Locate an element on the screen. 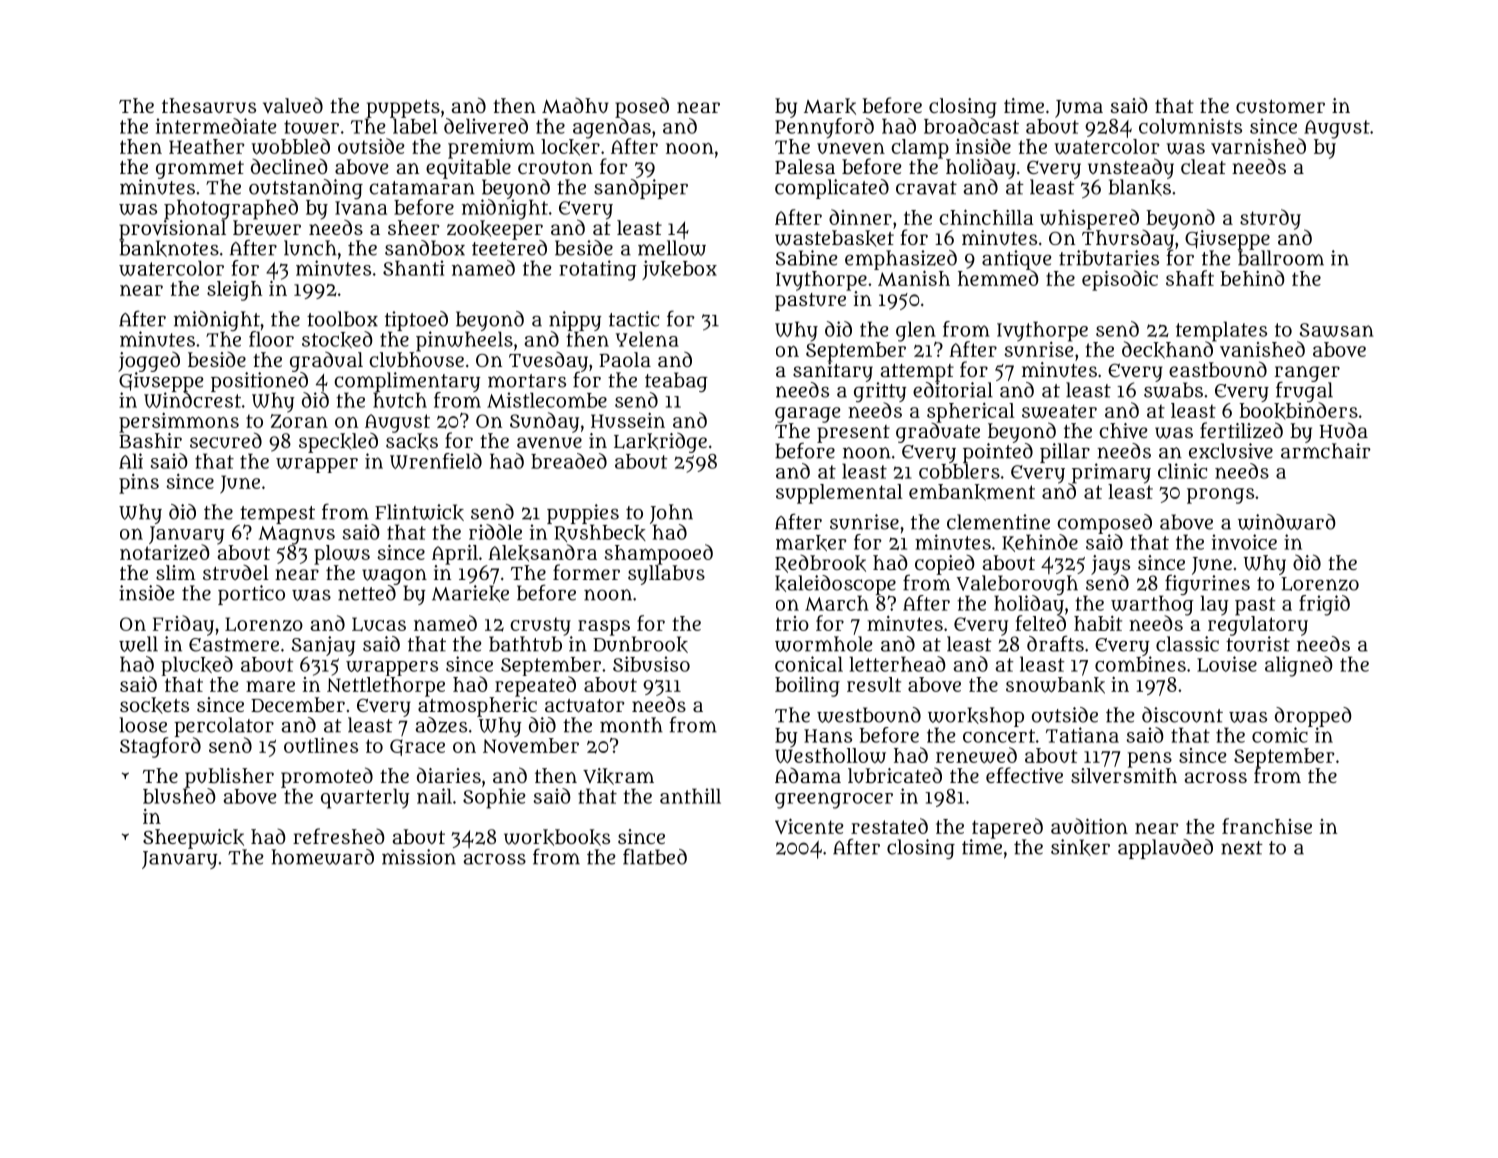 This screenshot has height=1158, width=1498. Pennyford is located at coordinates (824, 128).
